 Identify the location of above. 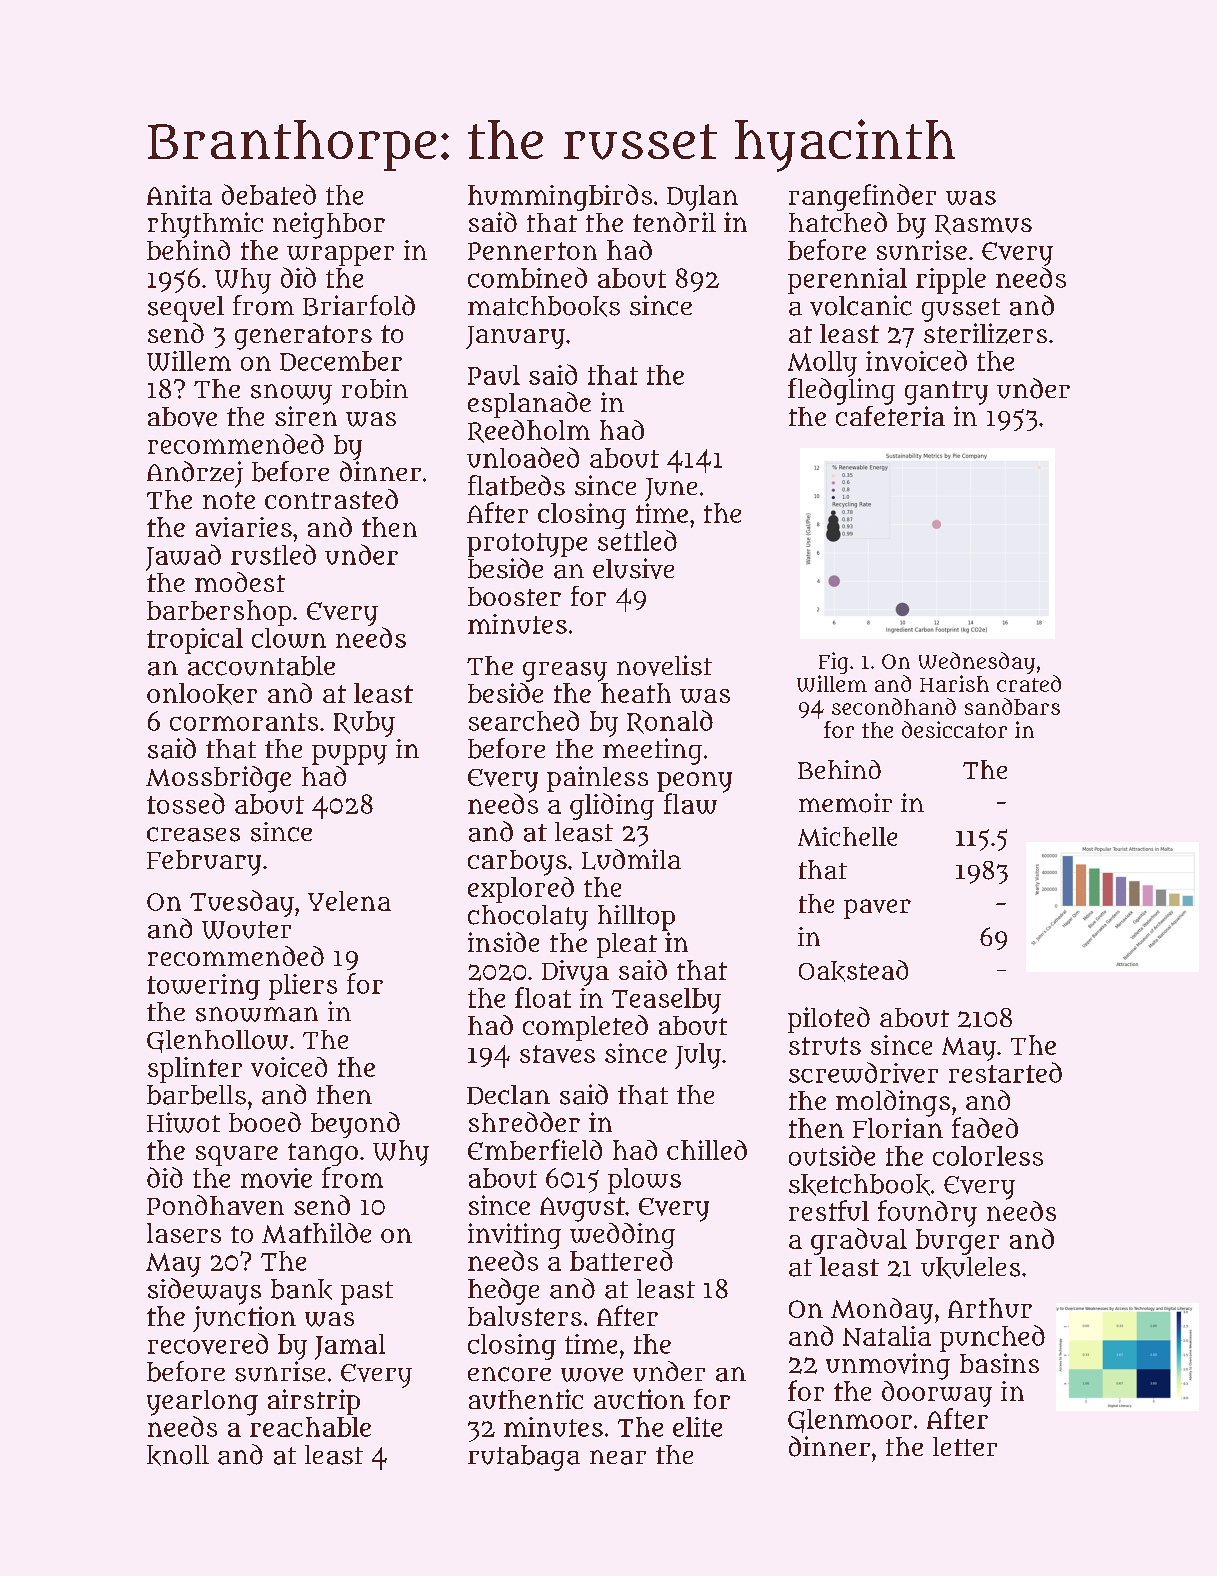
(182, 417).
